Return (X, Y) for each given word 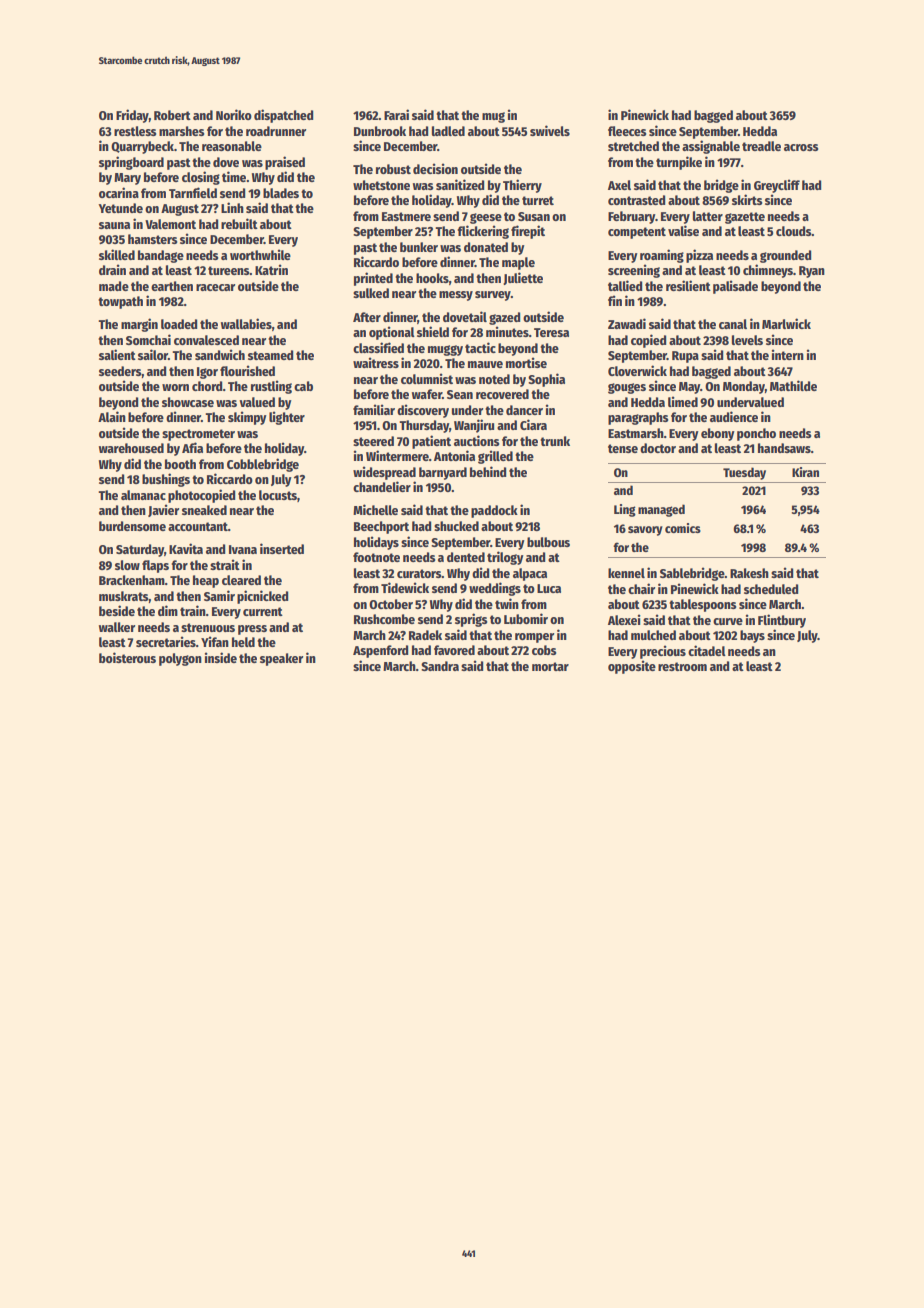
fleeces (627, 131)
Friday (132, 116)
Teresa (551, 332)
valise (683, 230)
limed (683, 401)
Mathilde (793, 385)
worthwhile (260, 254)
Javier (163, 510)
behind (488, 471)
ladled (448, 131)
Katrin (271, 269)
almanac (143, 495)
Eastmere (406, 216)
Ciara (533, 424)
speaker (281, 659)
